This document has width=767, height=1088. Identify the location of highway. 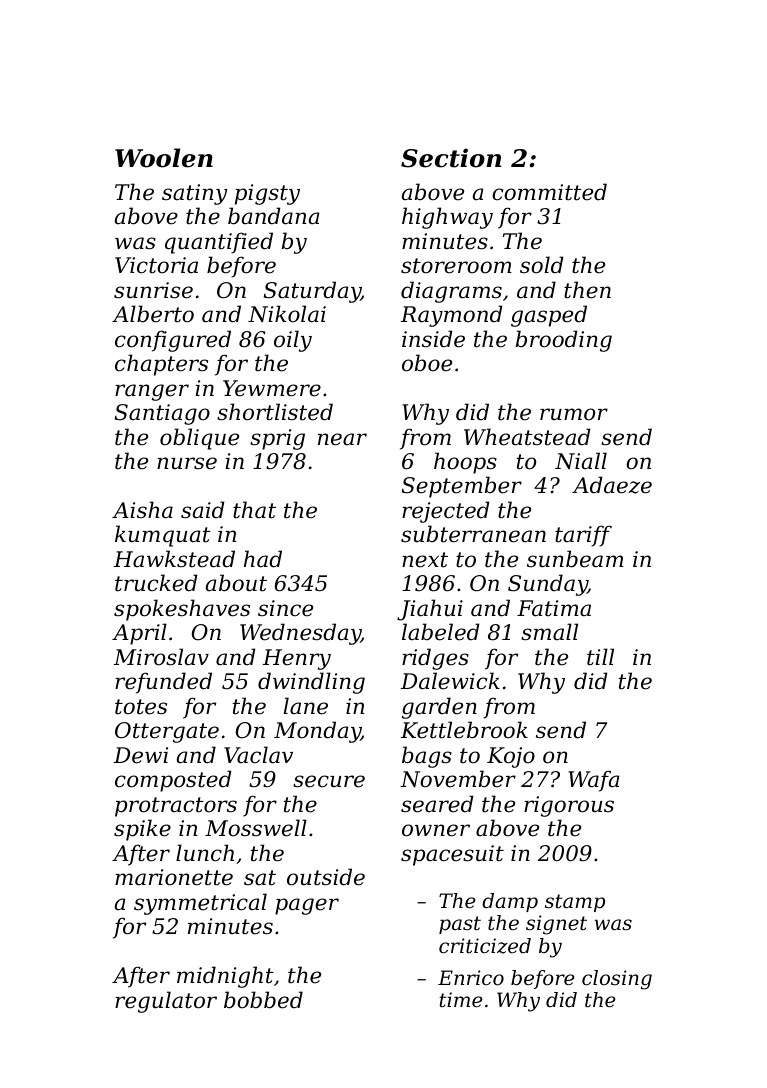
(447, 218).
